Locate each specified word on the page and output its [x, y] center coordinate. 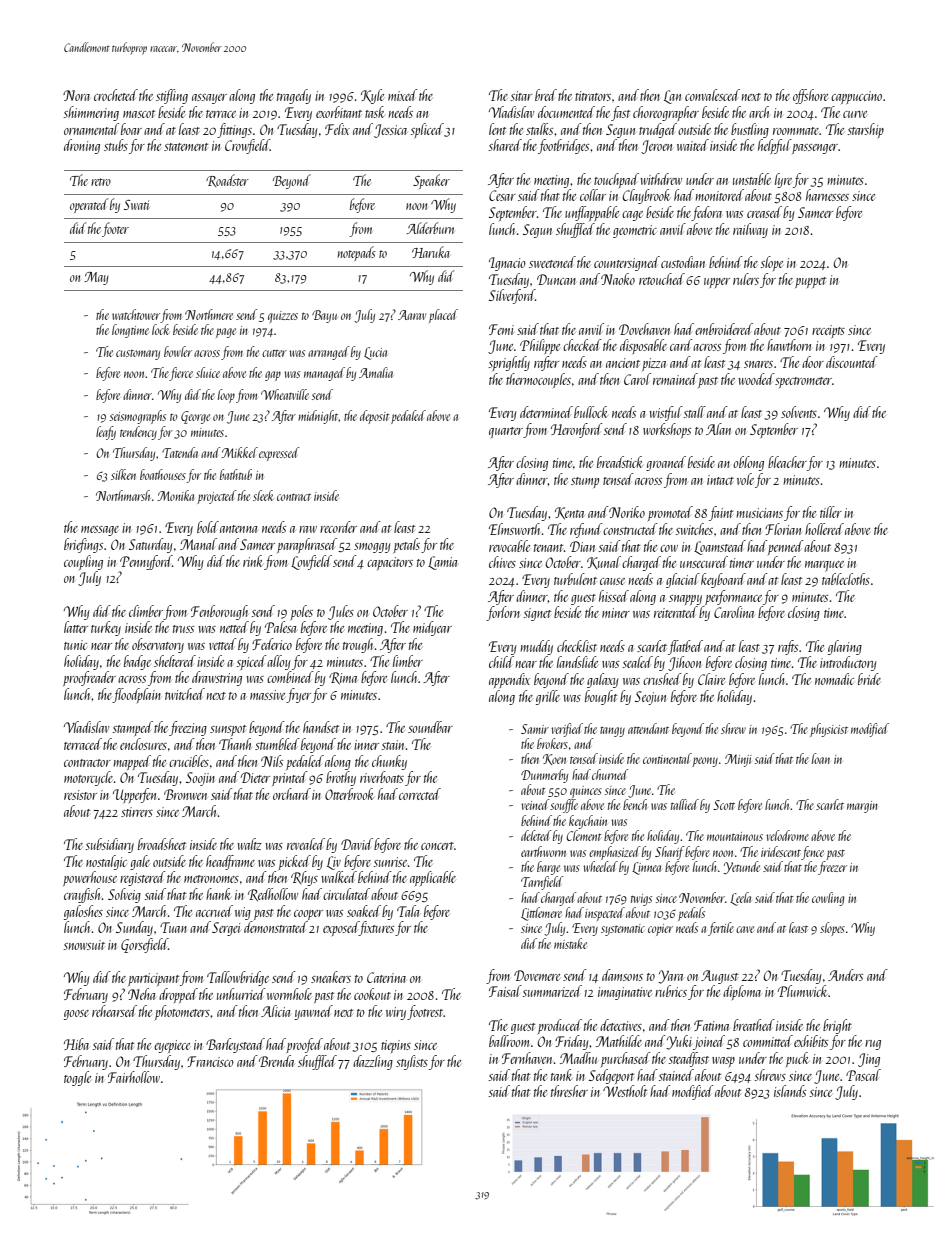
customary [138, 355]
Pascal [863, 1075]
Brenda [276, 1061]
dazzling [373, 1062]
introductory [848, 663]
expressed [279, 454]
